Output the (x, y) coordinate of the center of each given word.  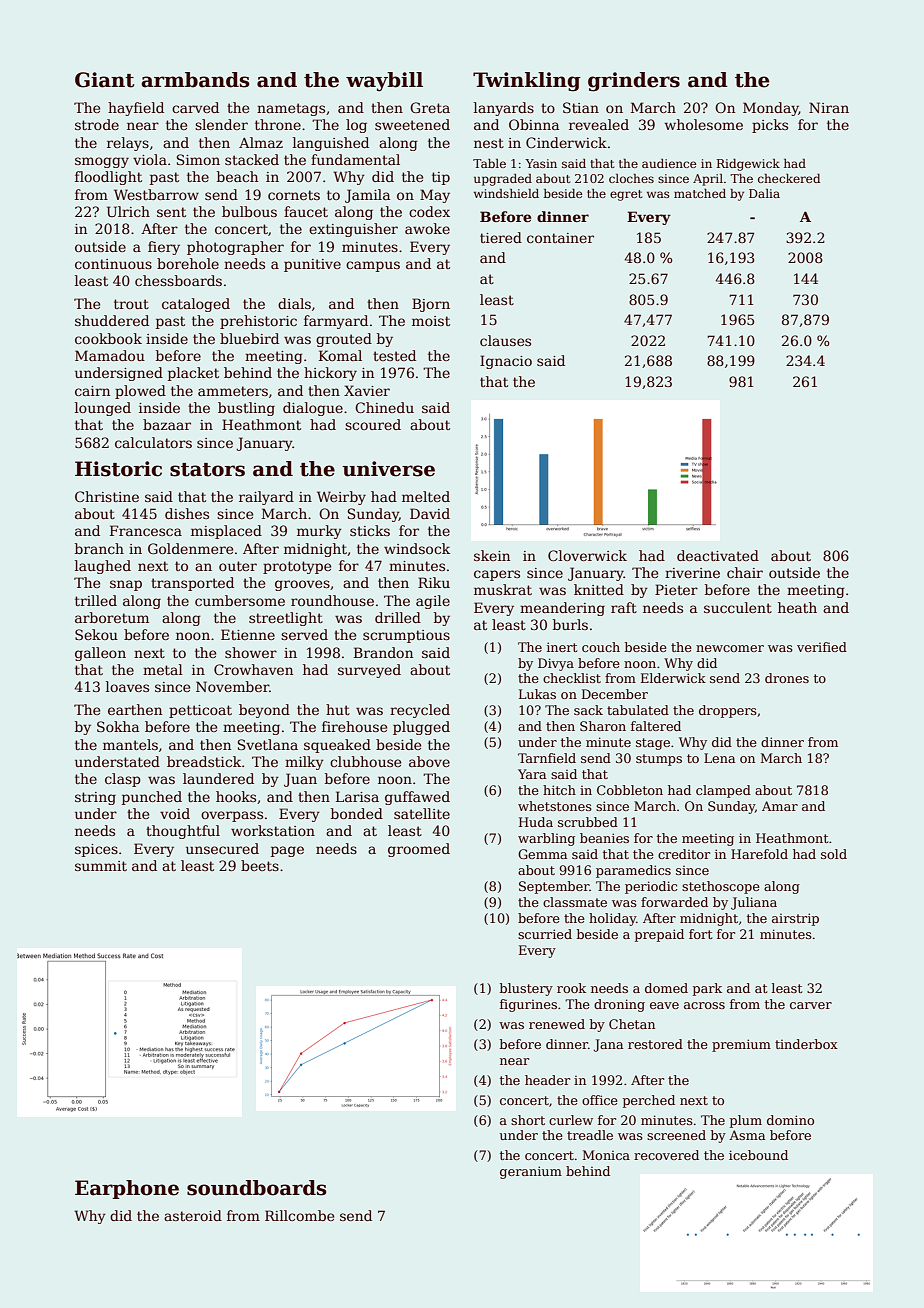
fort (701, 934)
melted (426, 496)
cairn (92, 391)
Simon (198, 159)
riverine (692, 573)
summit (101, 866)
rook (571, 988)
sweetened (412, 124)
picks (770, 126)
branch (99, 548)
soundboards (257, 1188)
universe (388, 469)
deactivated (718, 555)
